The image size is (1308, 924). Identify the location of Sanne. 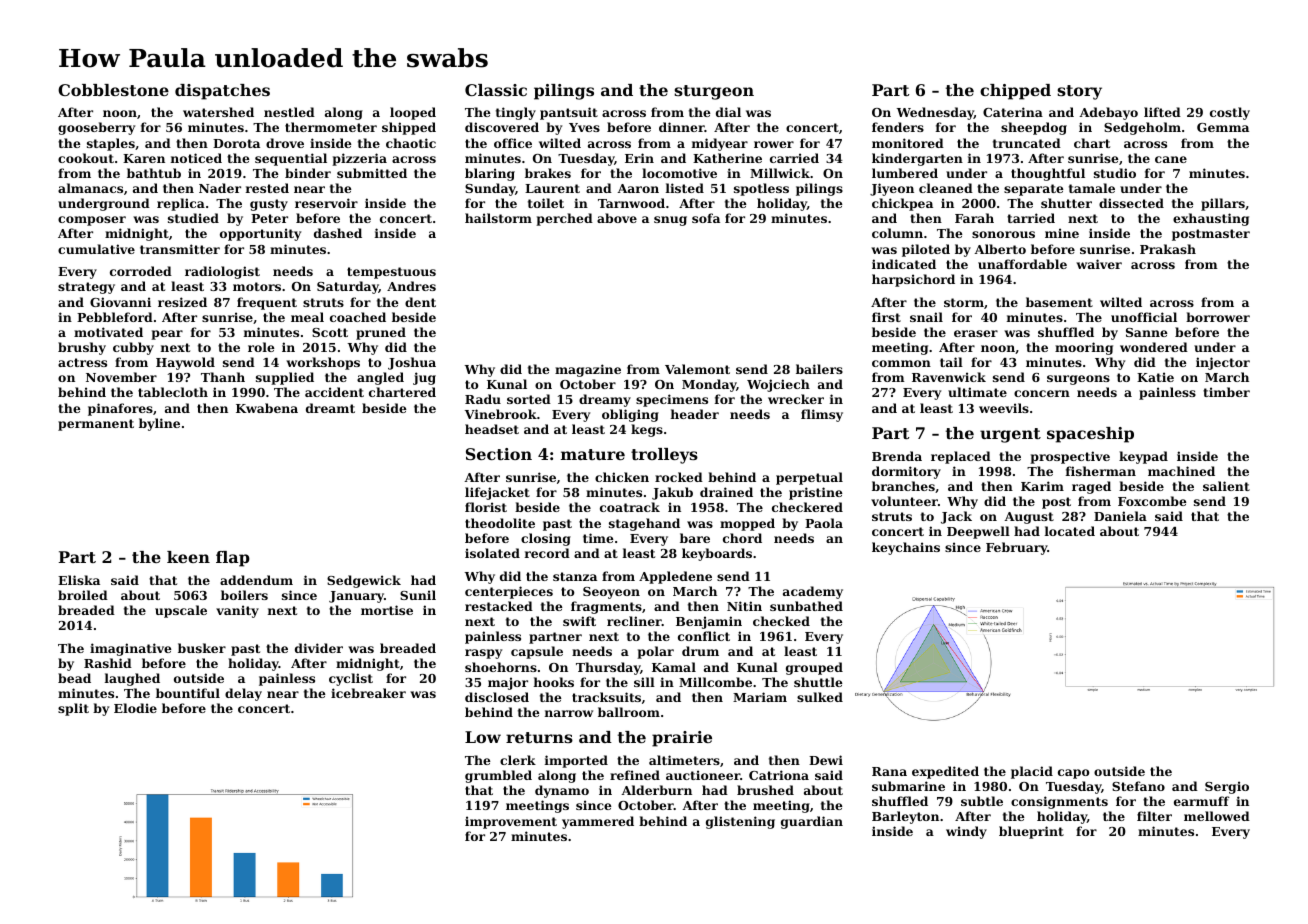
(1146, 332).
